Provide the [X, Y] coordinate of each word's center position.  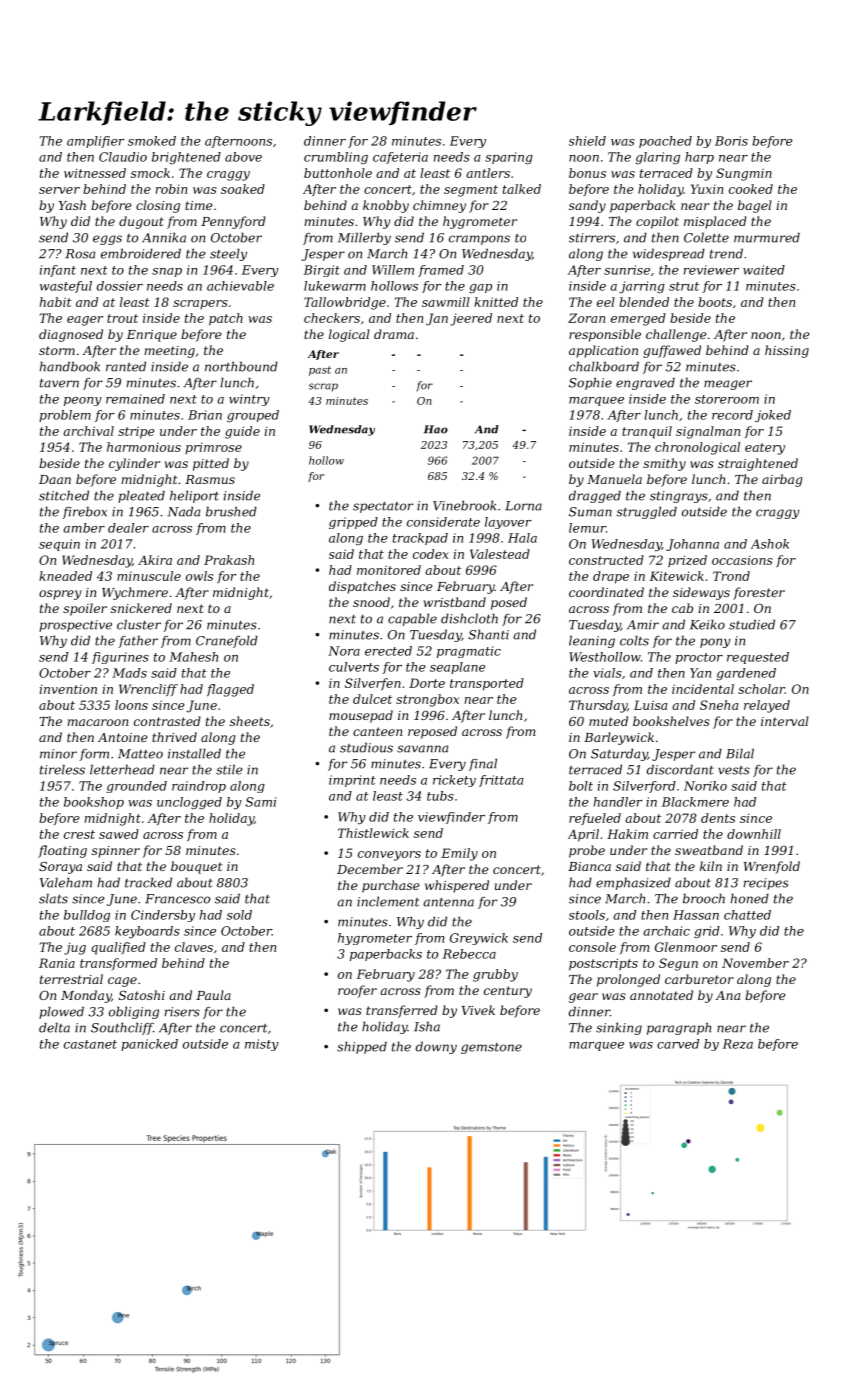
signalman [708, 432]
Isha [427, 1026]
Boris [731, 141]
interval [785, 721]
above [243, 157]
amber [84, 528]
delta [54, 1027]
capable [412, 619]
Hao [436, 429]
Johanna [692, 545]
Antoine [122, 737]
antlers [488, 173]
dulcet [372, 699]
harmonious [144, 447]
